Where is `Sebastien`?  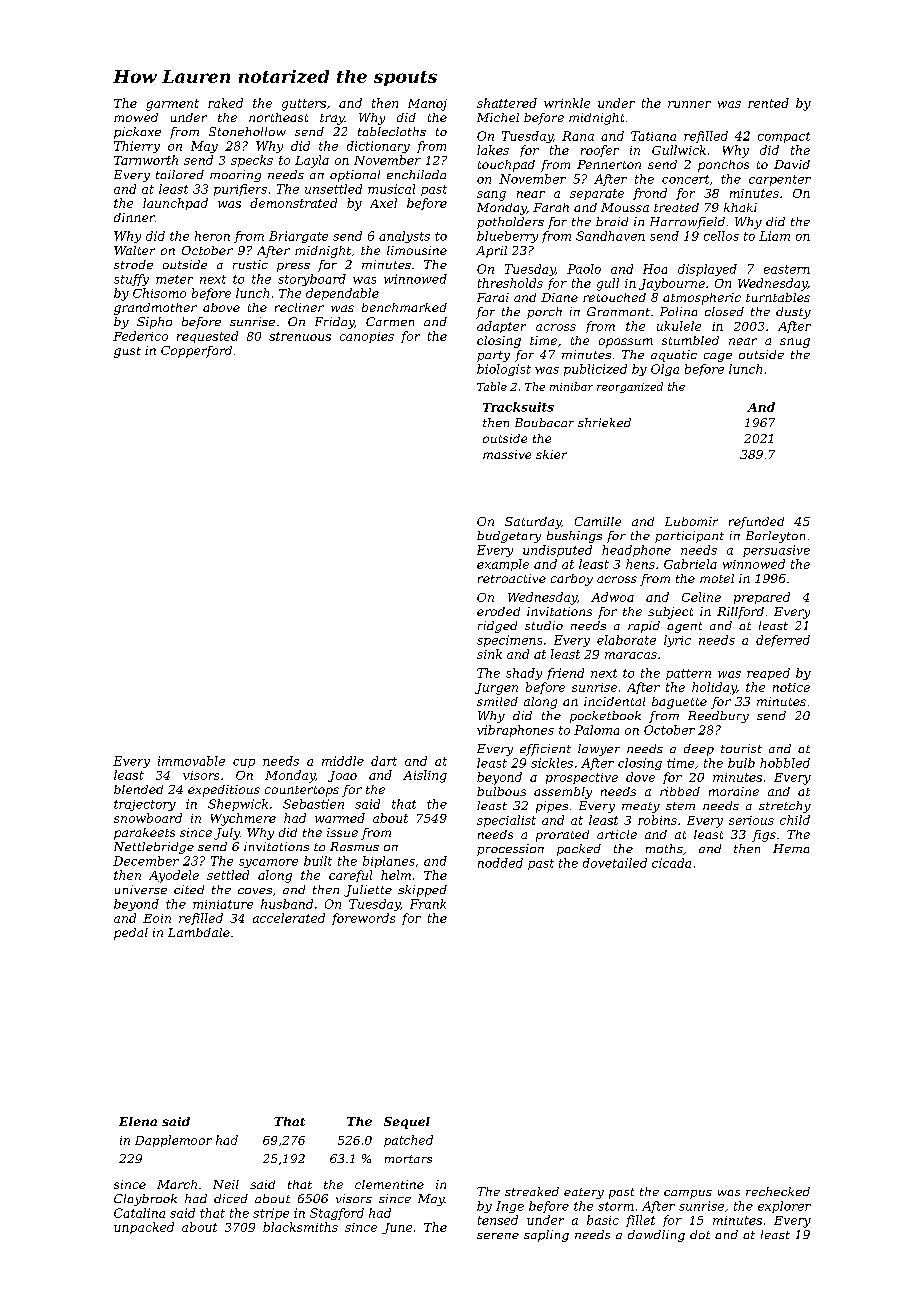
Sebastien is located at coordinates (313, 804).
